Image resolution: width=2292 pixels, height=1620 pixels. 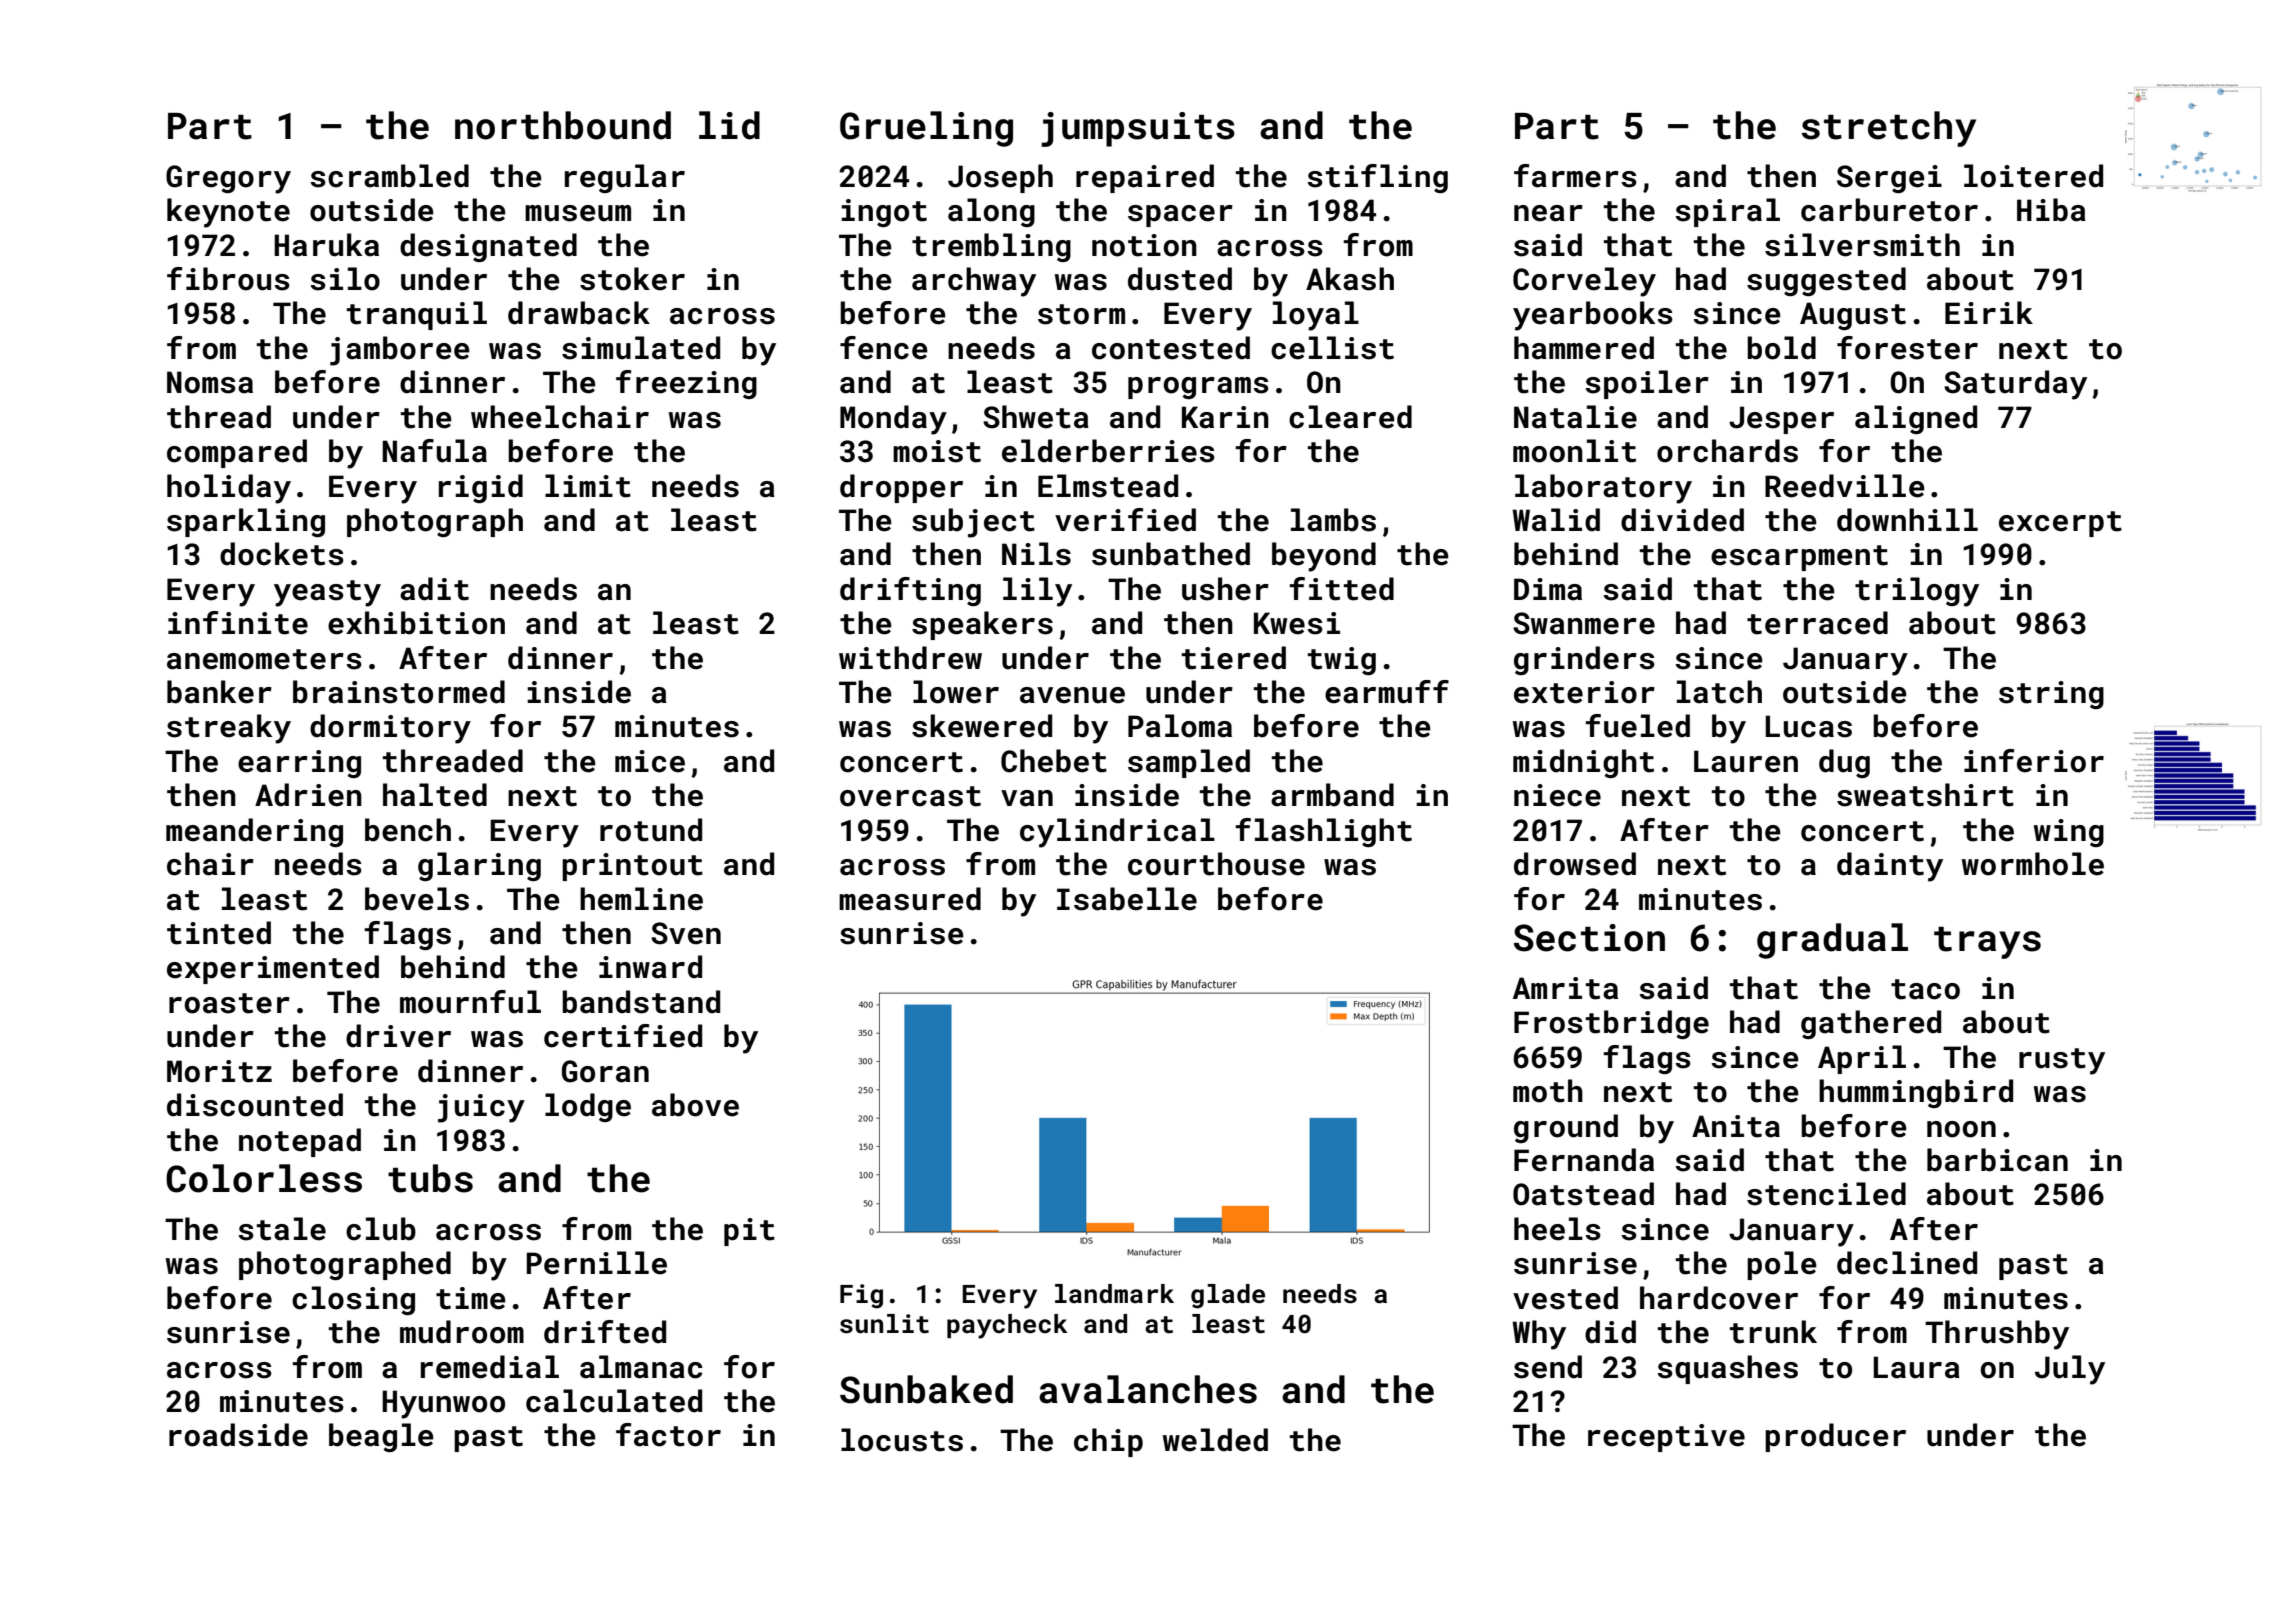 What do you see at coordinates (353, 1300) in the image?
I see `closing` at bounding box center [353, 1300].
